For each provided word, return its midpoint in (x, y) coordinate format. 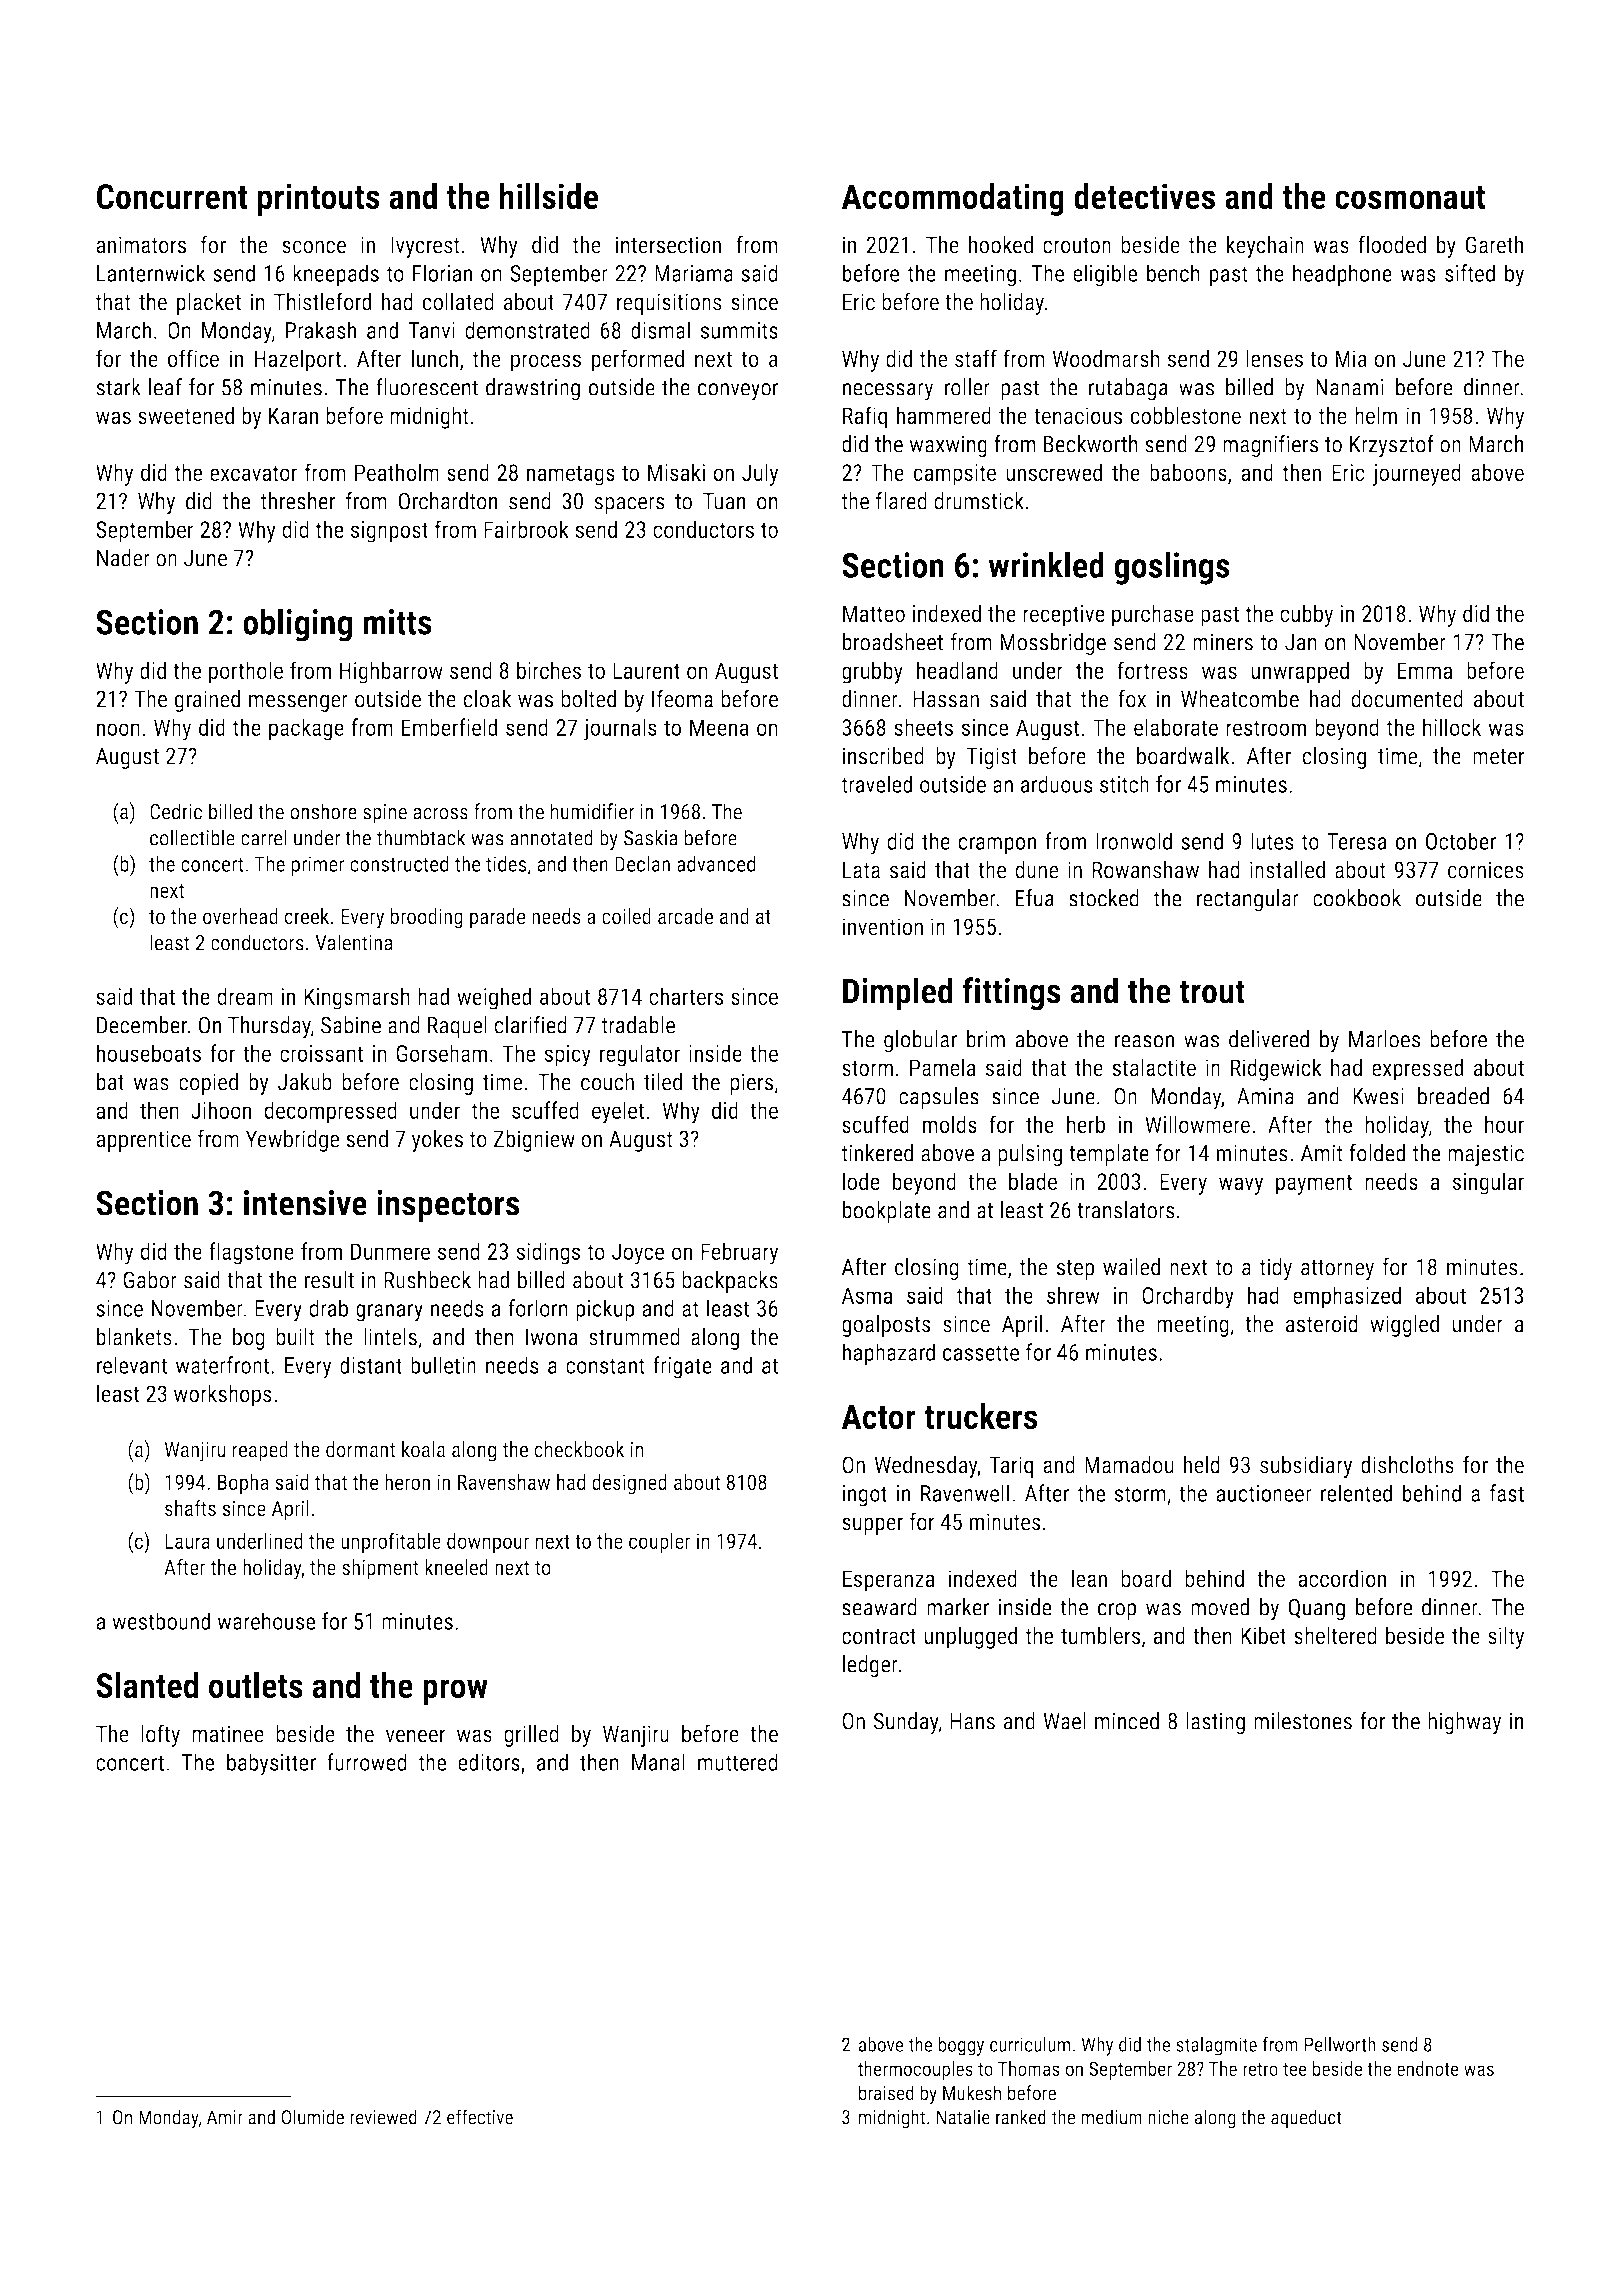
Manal (658, 1762)
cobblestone (1186, 415)
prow (455, 1692)
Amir (225, 2117)
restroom (1266, 728)
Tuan (724, 501)
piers (751, 1084)
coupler (660, 1543)
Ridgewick (1276, 1069)
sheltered (1335, 1635)
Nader (123, 558)
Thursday (269, 1027)
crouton (1077, 246)
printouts (319, 199)
